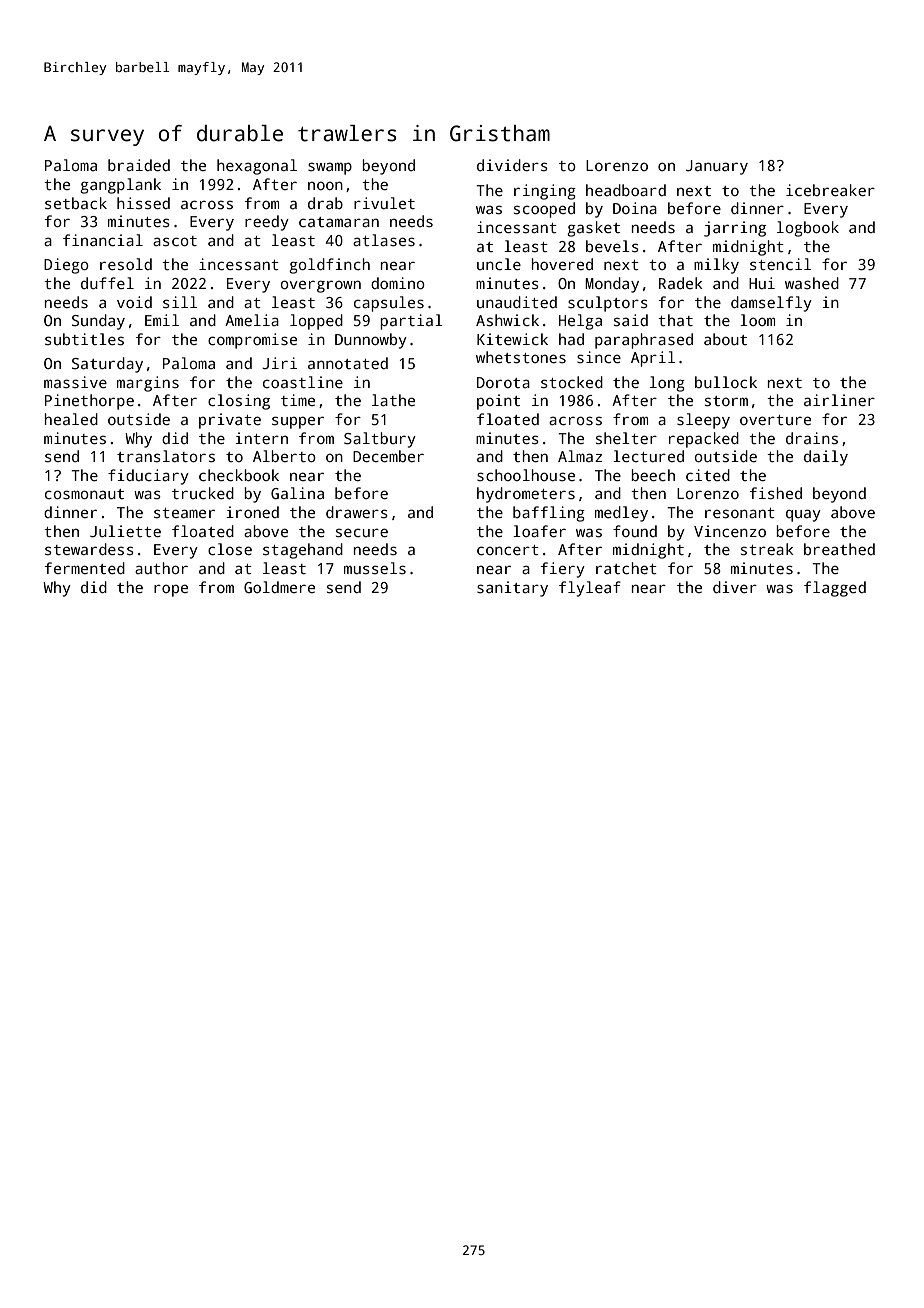  What do you see at coordinates (835, 589) in the document?
I see `flagged` at bounding box center [835, 589].
